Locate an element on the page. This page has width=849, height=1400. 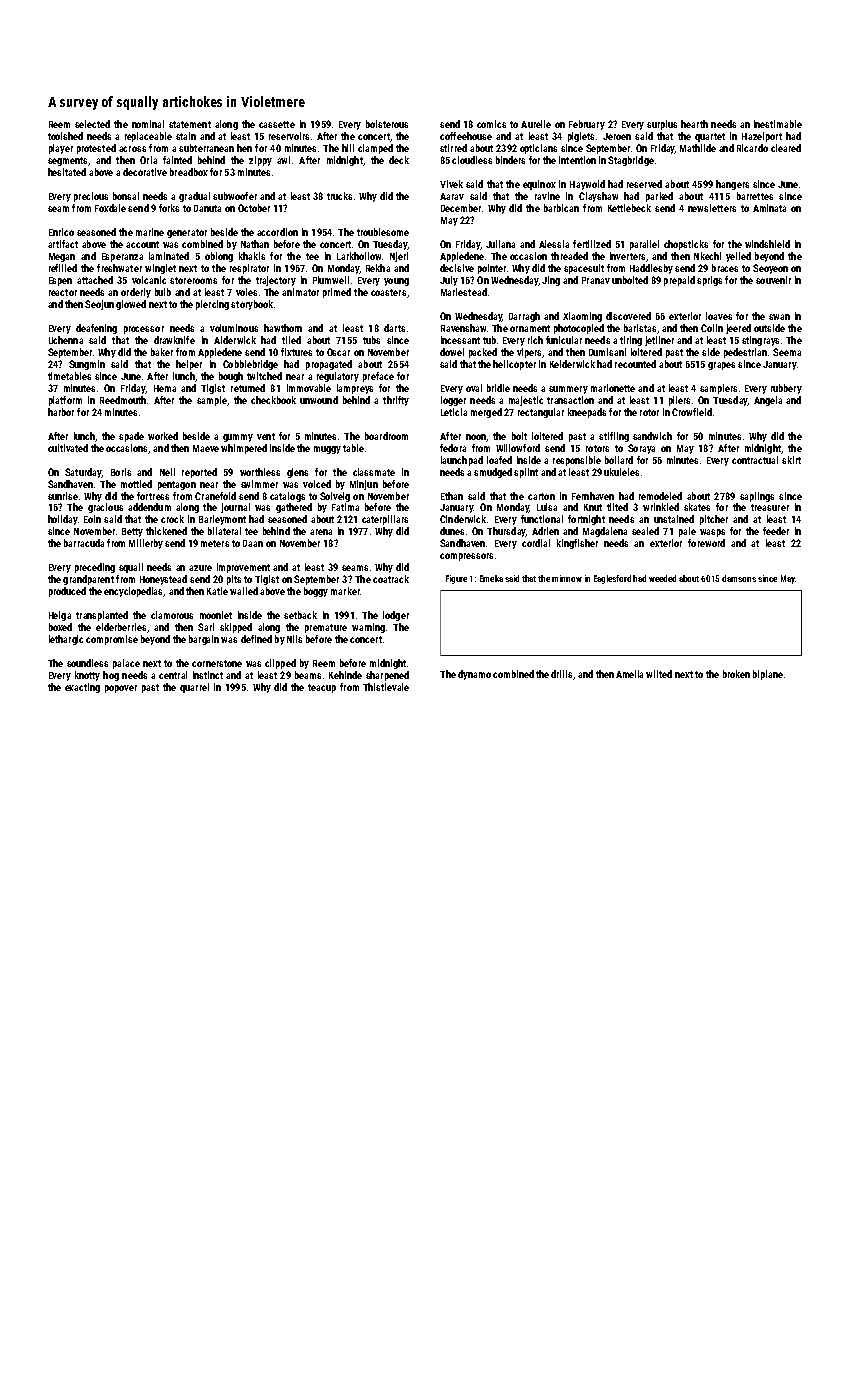
decorative is located at coordinates (145, 172).
